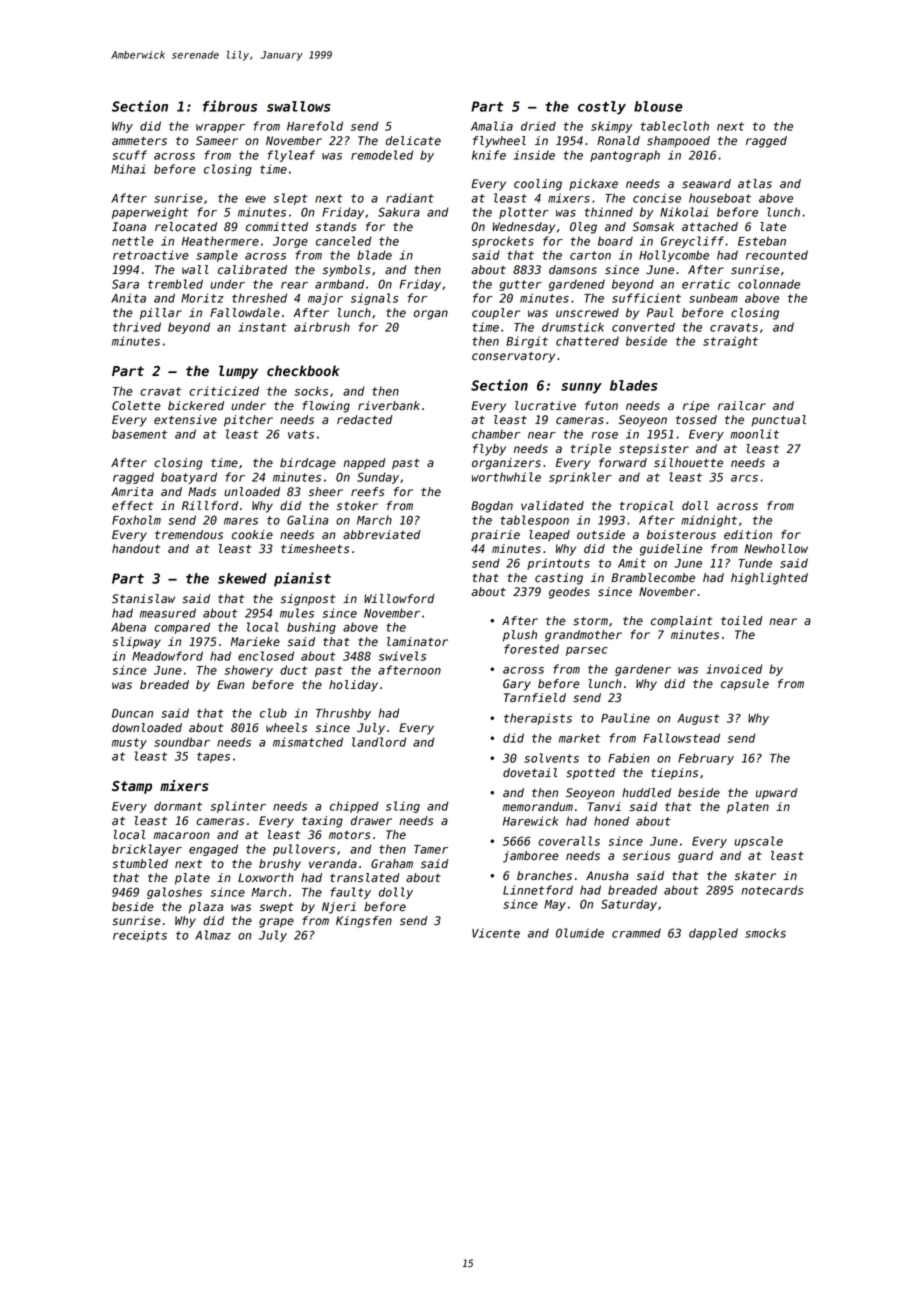 This screenshot has height=1308, width=924. Describe the element at coordinates (224, 391) in the screenshot. I see `criticized` at that location.
